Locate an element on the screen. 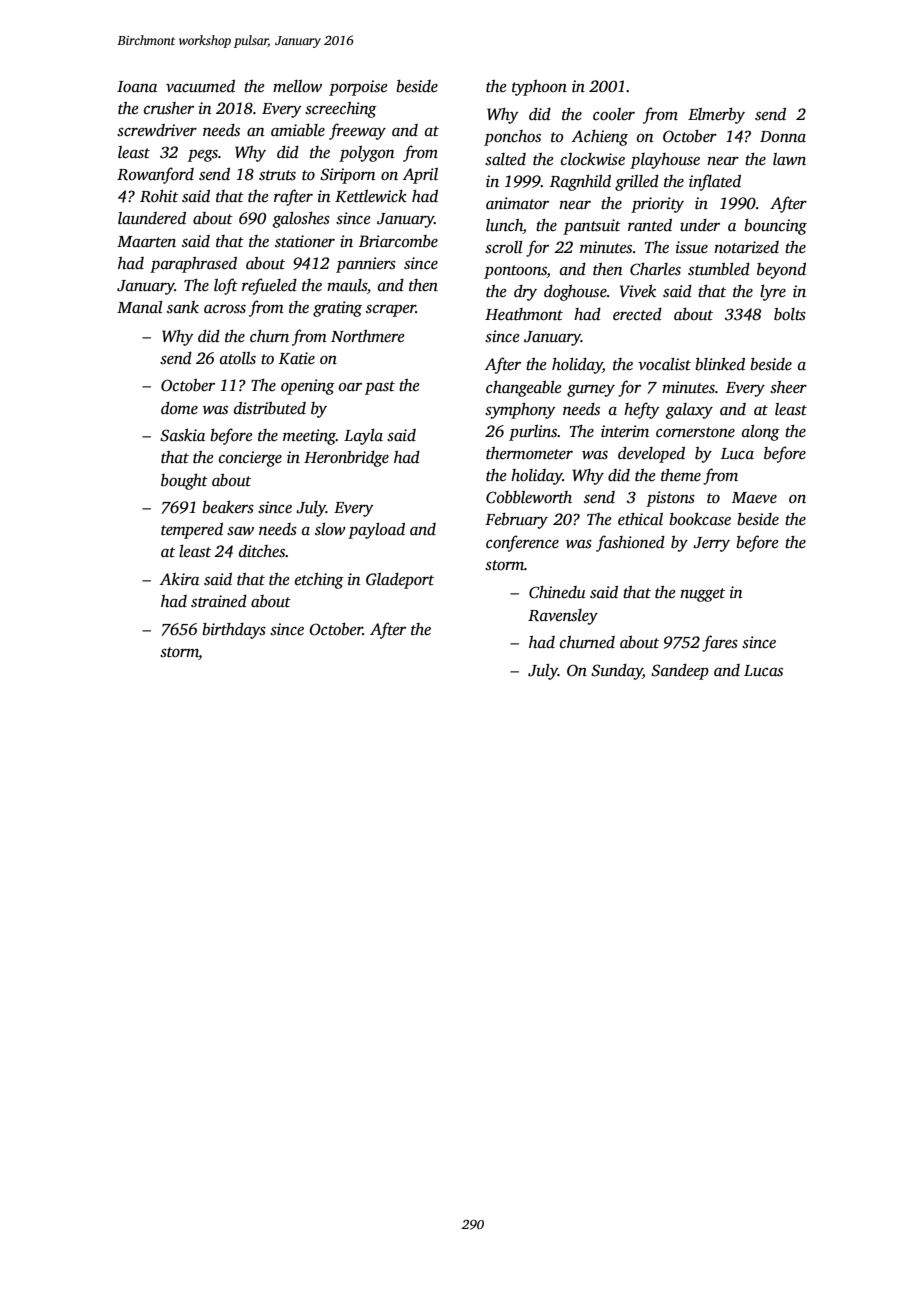 The image size is (924, 1311). etching is located at coordinates (319, 581).
